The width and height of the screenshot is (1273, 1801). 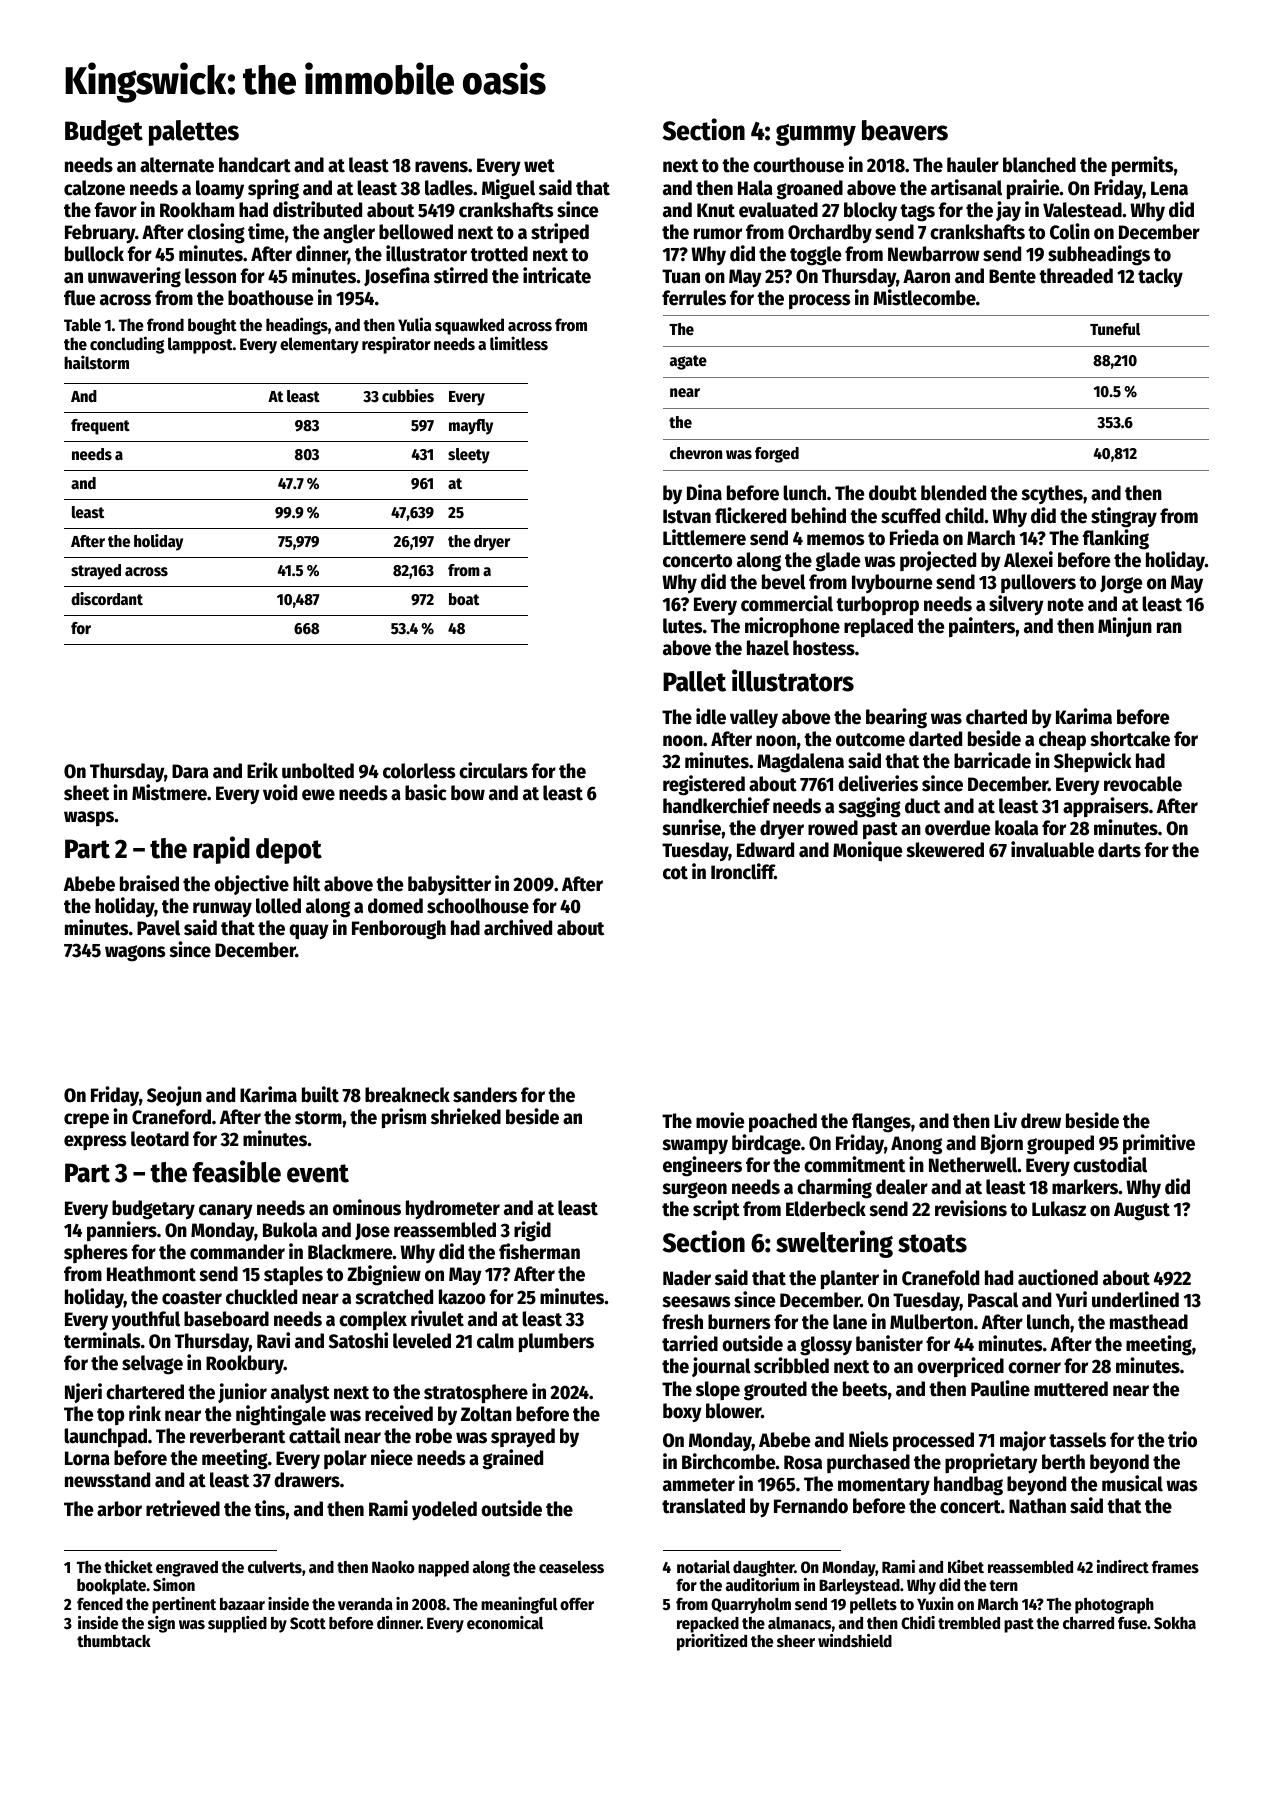 What do you see at coordinates (1052, 494) in the screenshot?
I see `scythes` at bounding box center [1052, 494].
